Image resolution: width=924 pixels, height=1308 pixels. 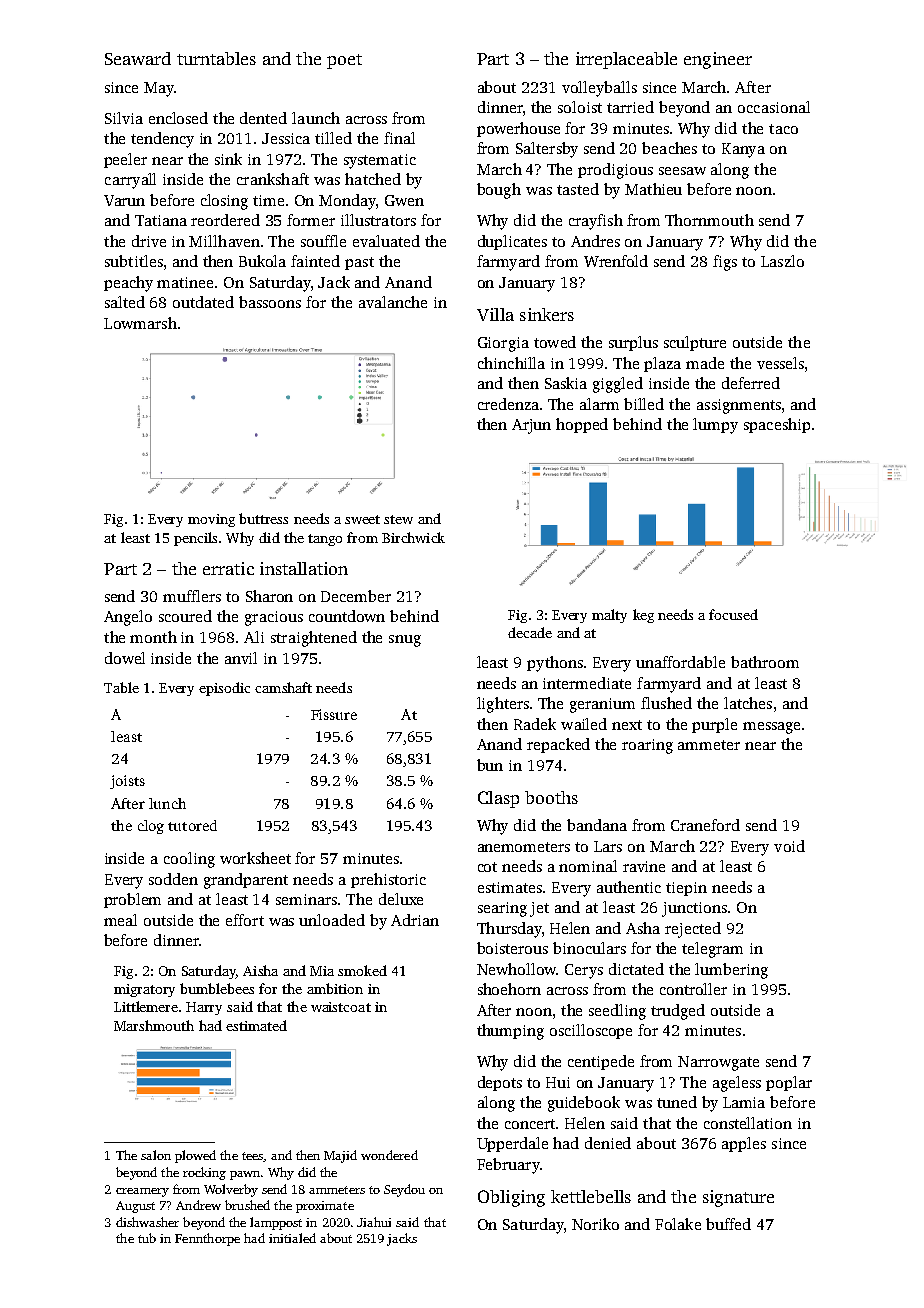 I want to click on Fennthorpe, so click(x=207, y=1239).
